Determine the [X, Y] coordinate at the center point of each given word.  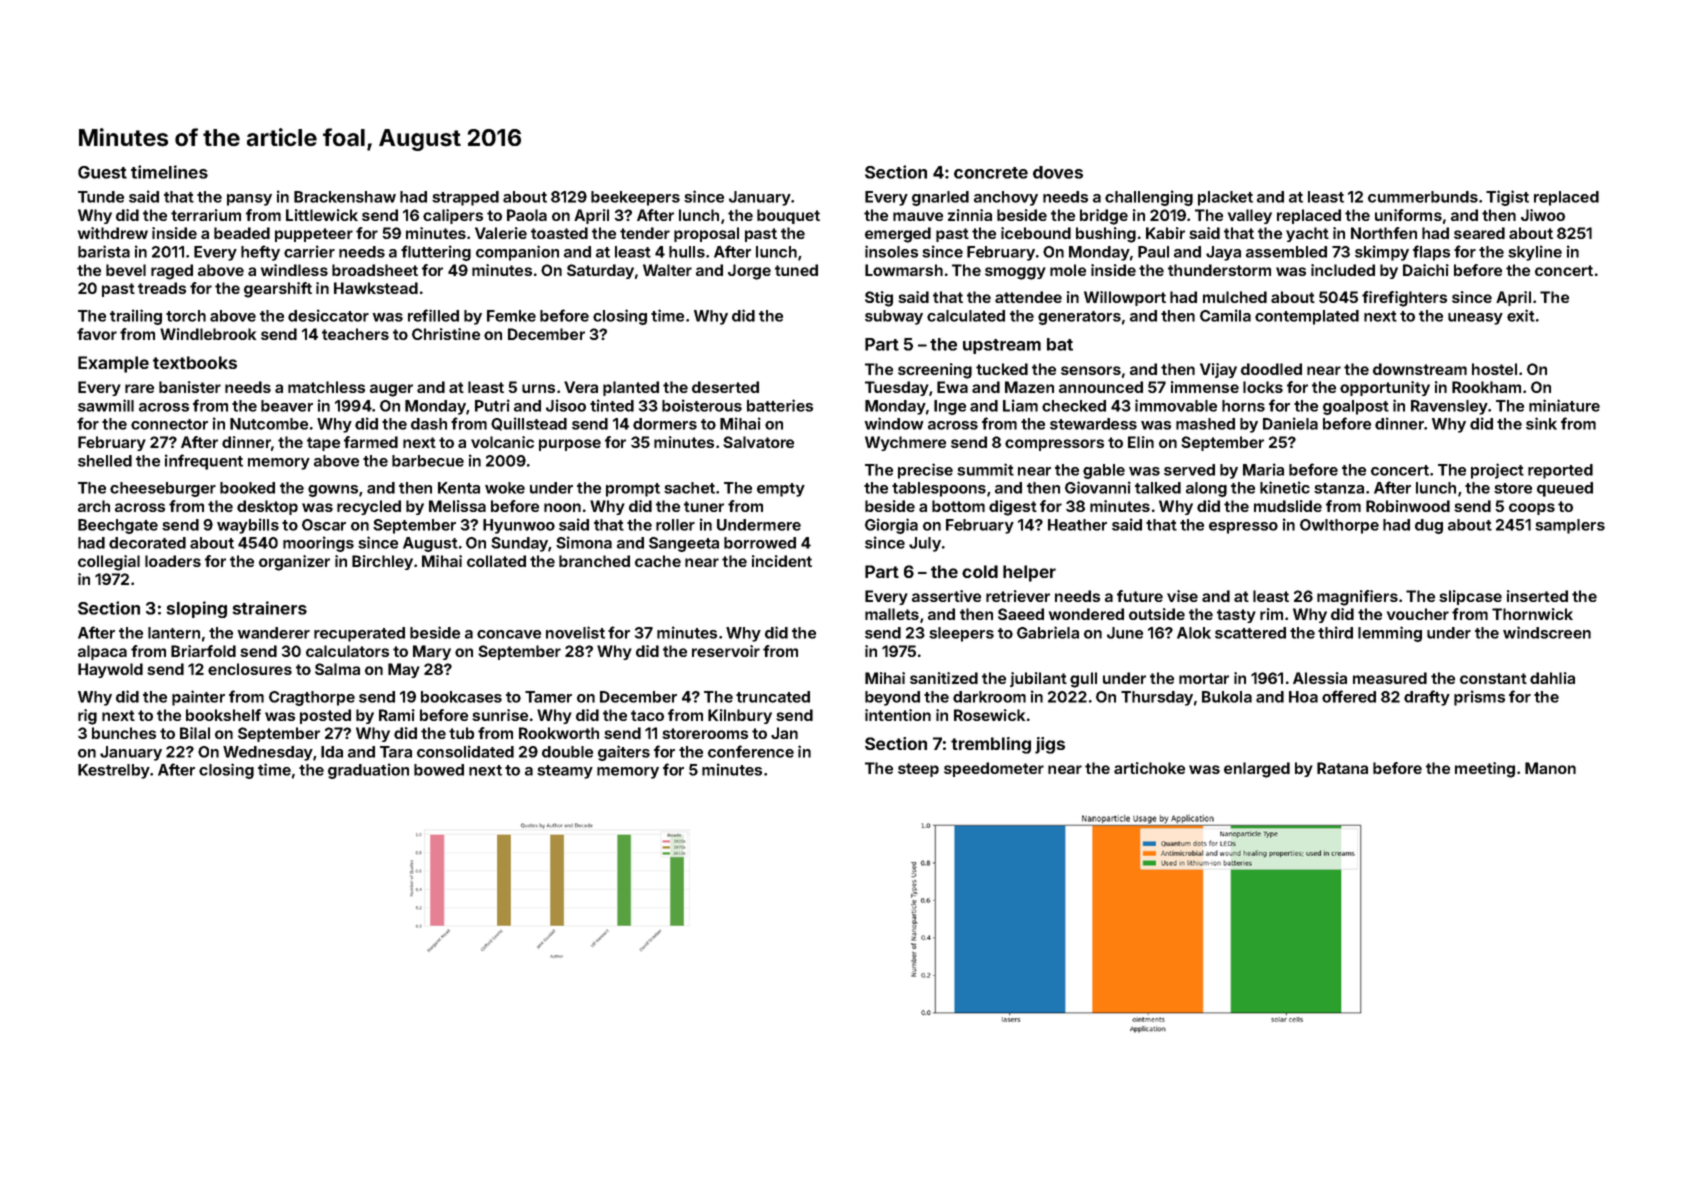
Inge [950, 407]
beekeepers [635, 198]
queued [1565, 489]
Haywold [110, 670]
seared [1479, 233]
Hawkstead [376, 288]
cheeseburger [163, 489]
